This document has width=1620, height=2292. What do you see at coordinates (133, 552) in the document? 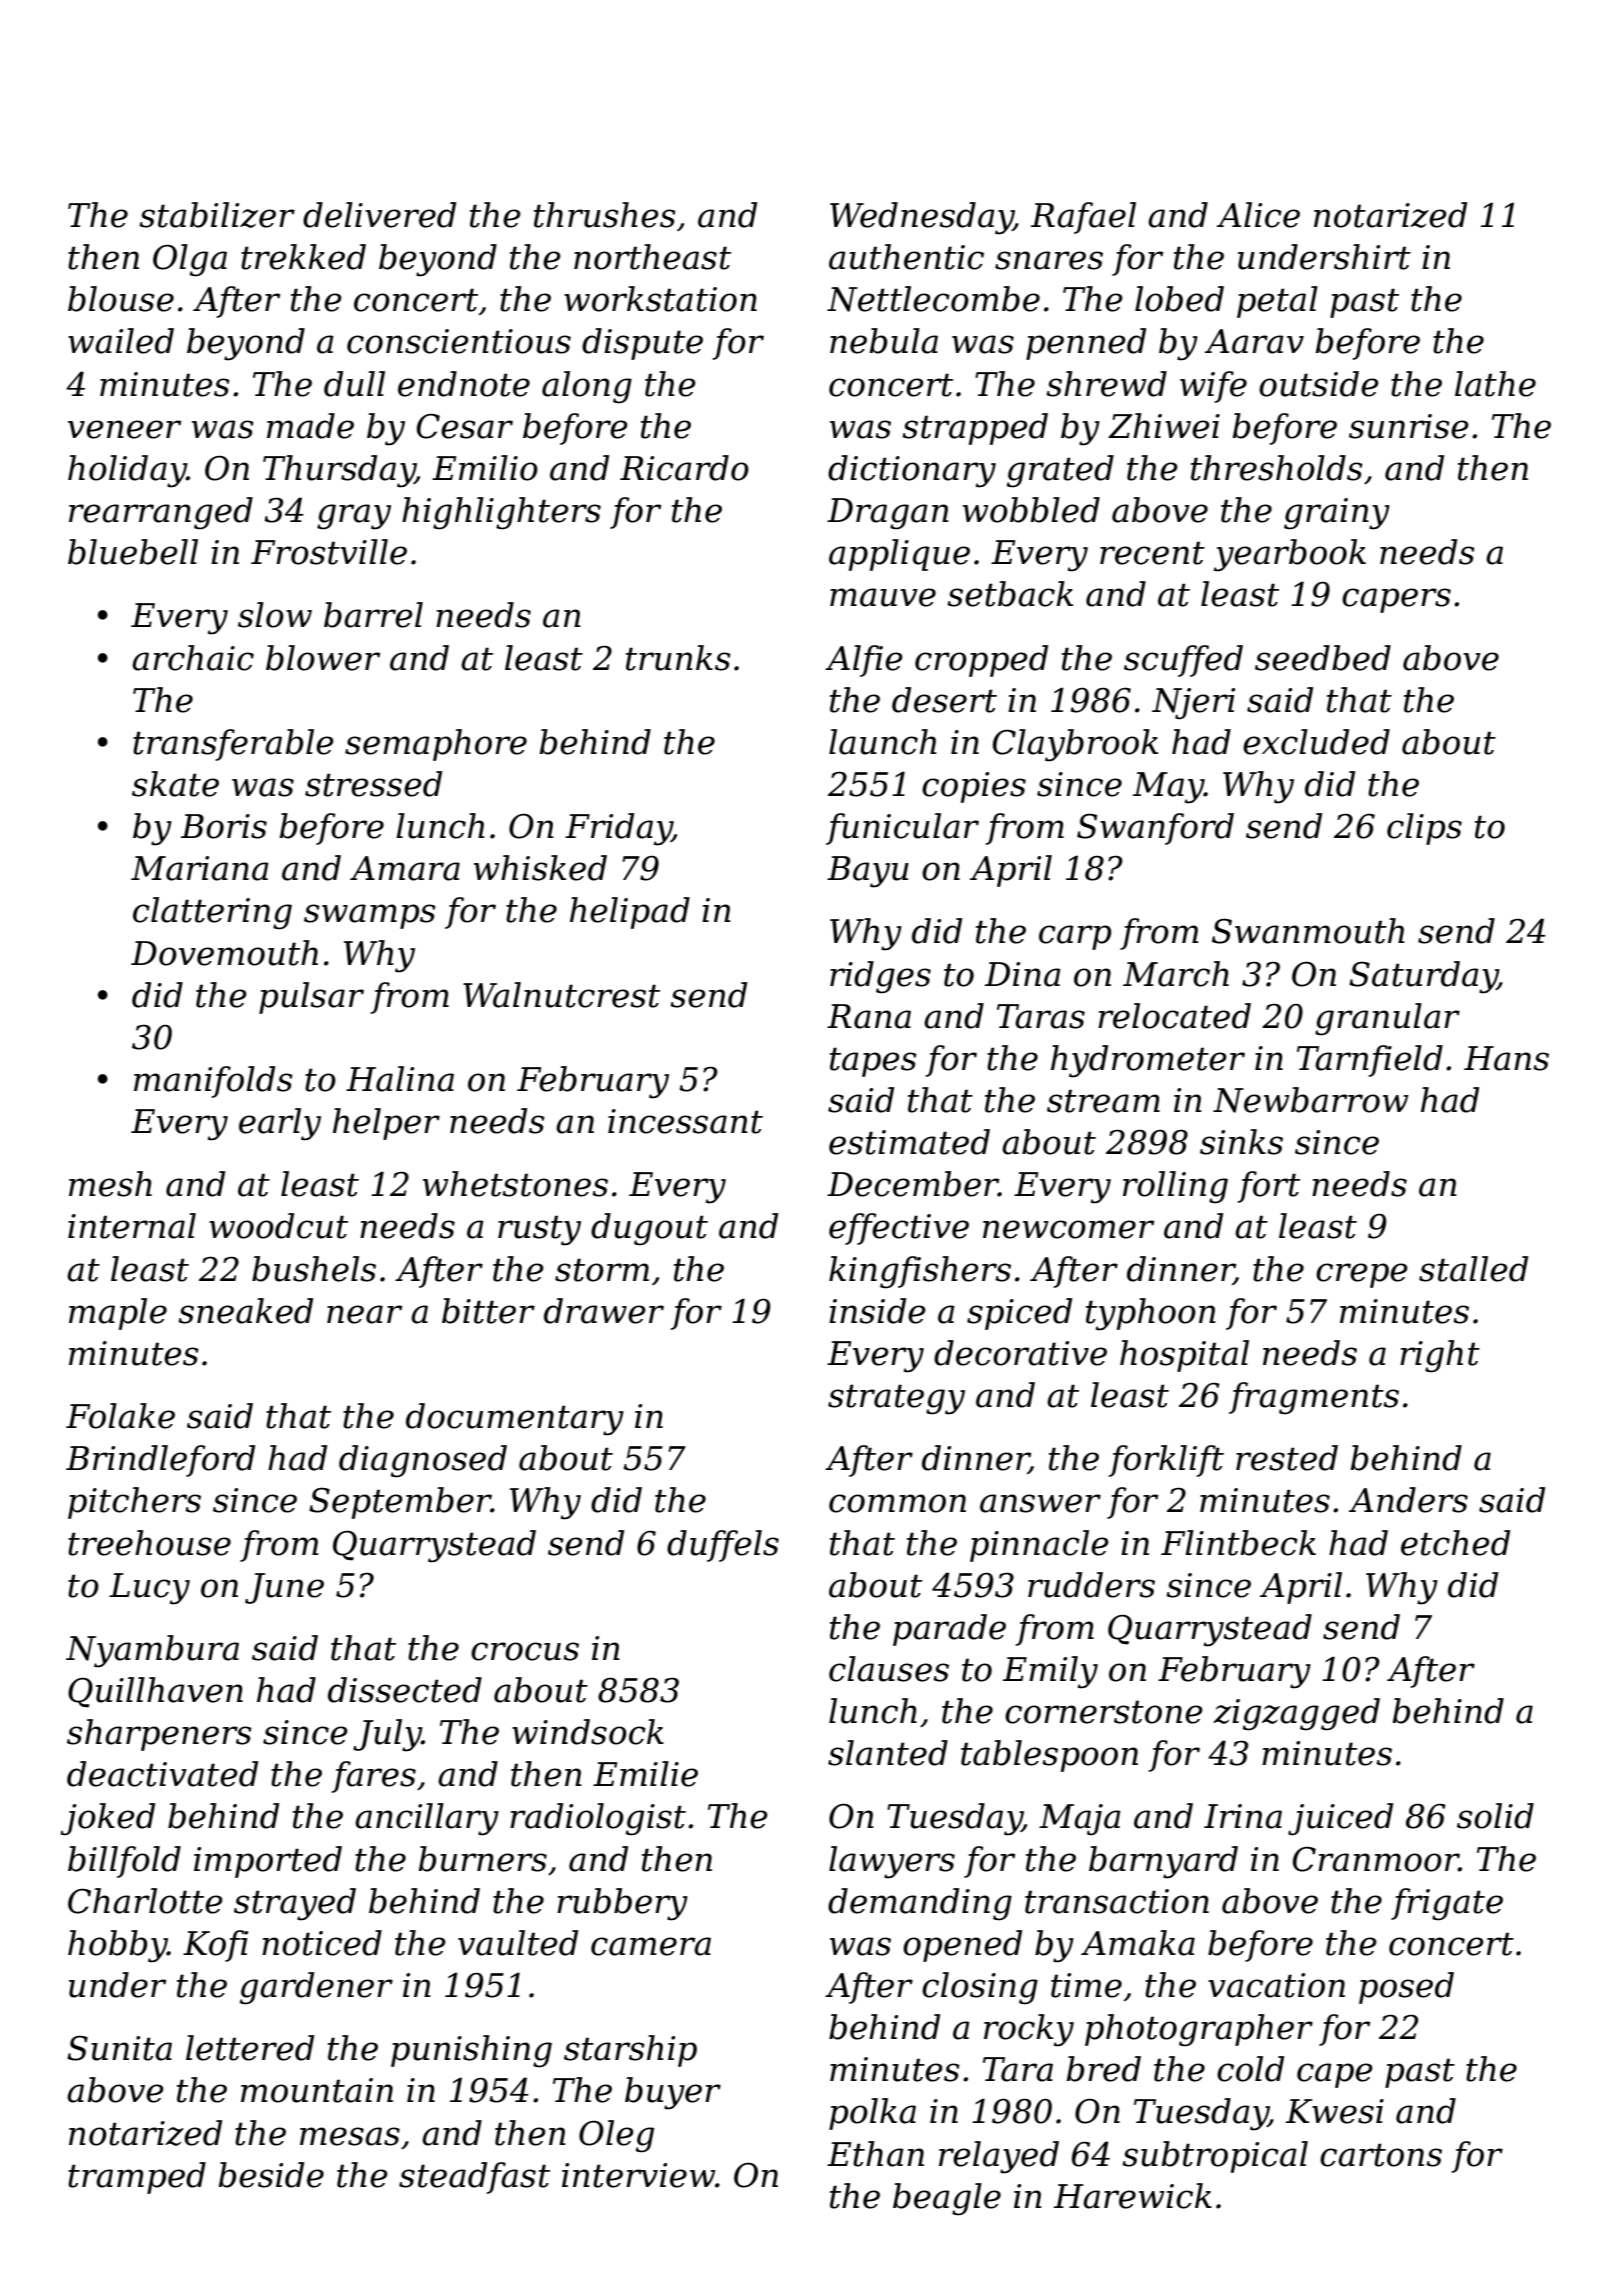
I see `bluebell` at bounding box center [133, 552].
